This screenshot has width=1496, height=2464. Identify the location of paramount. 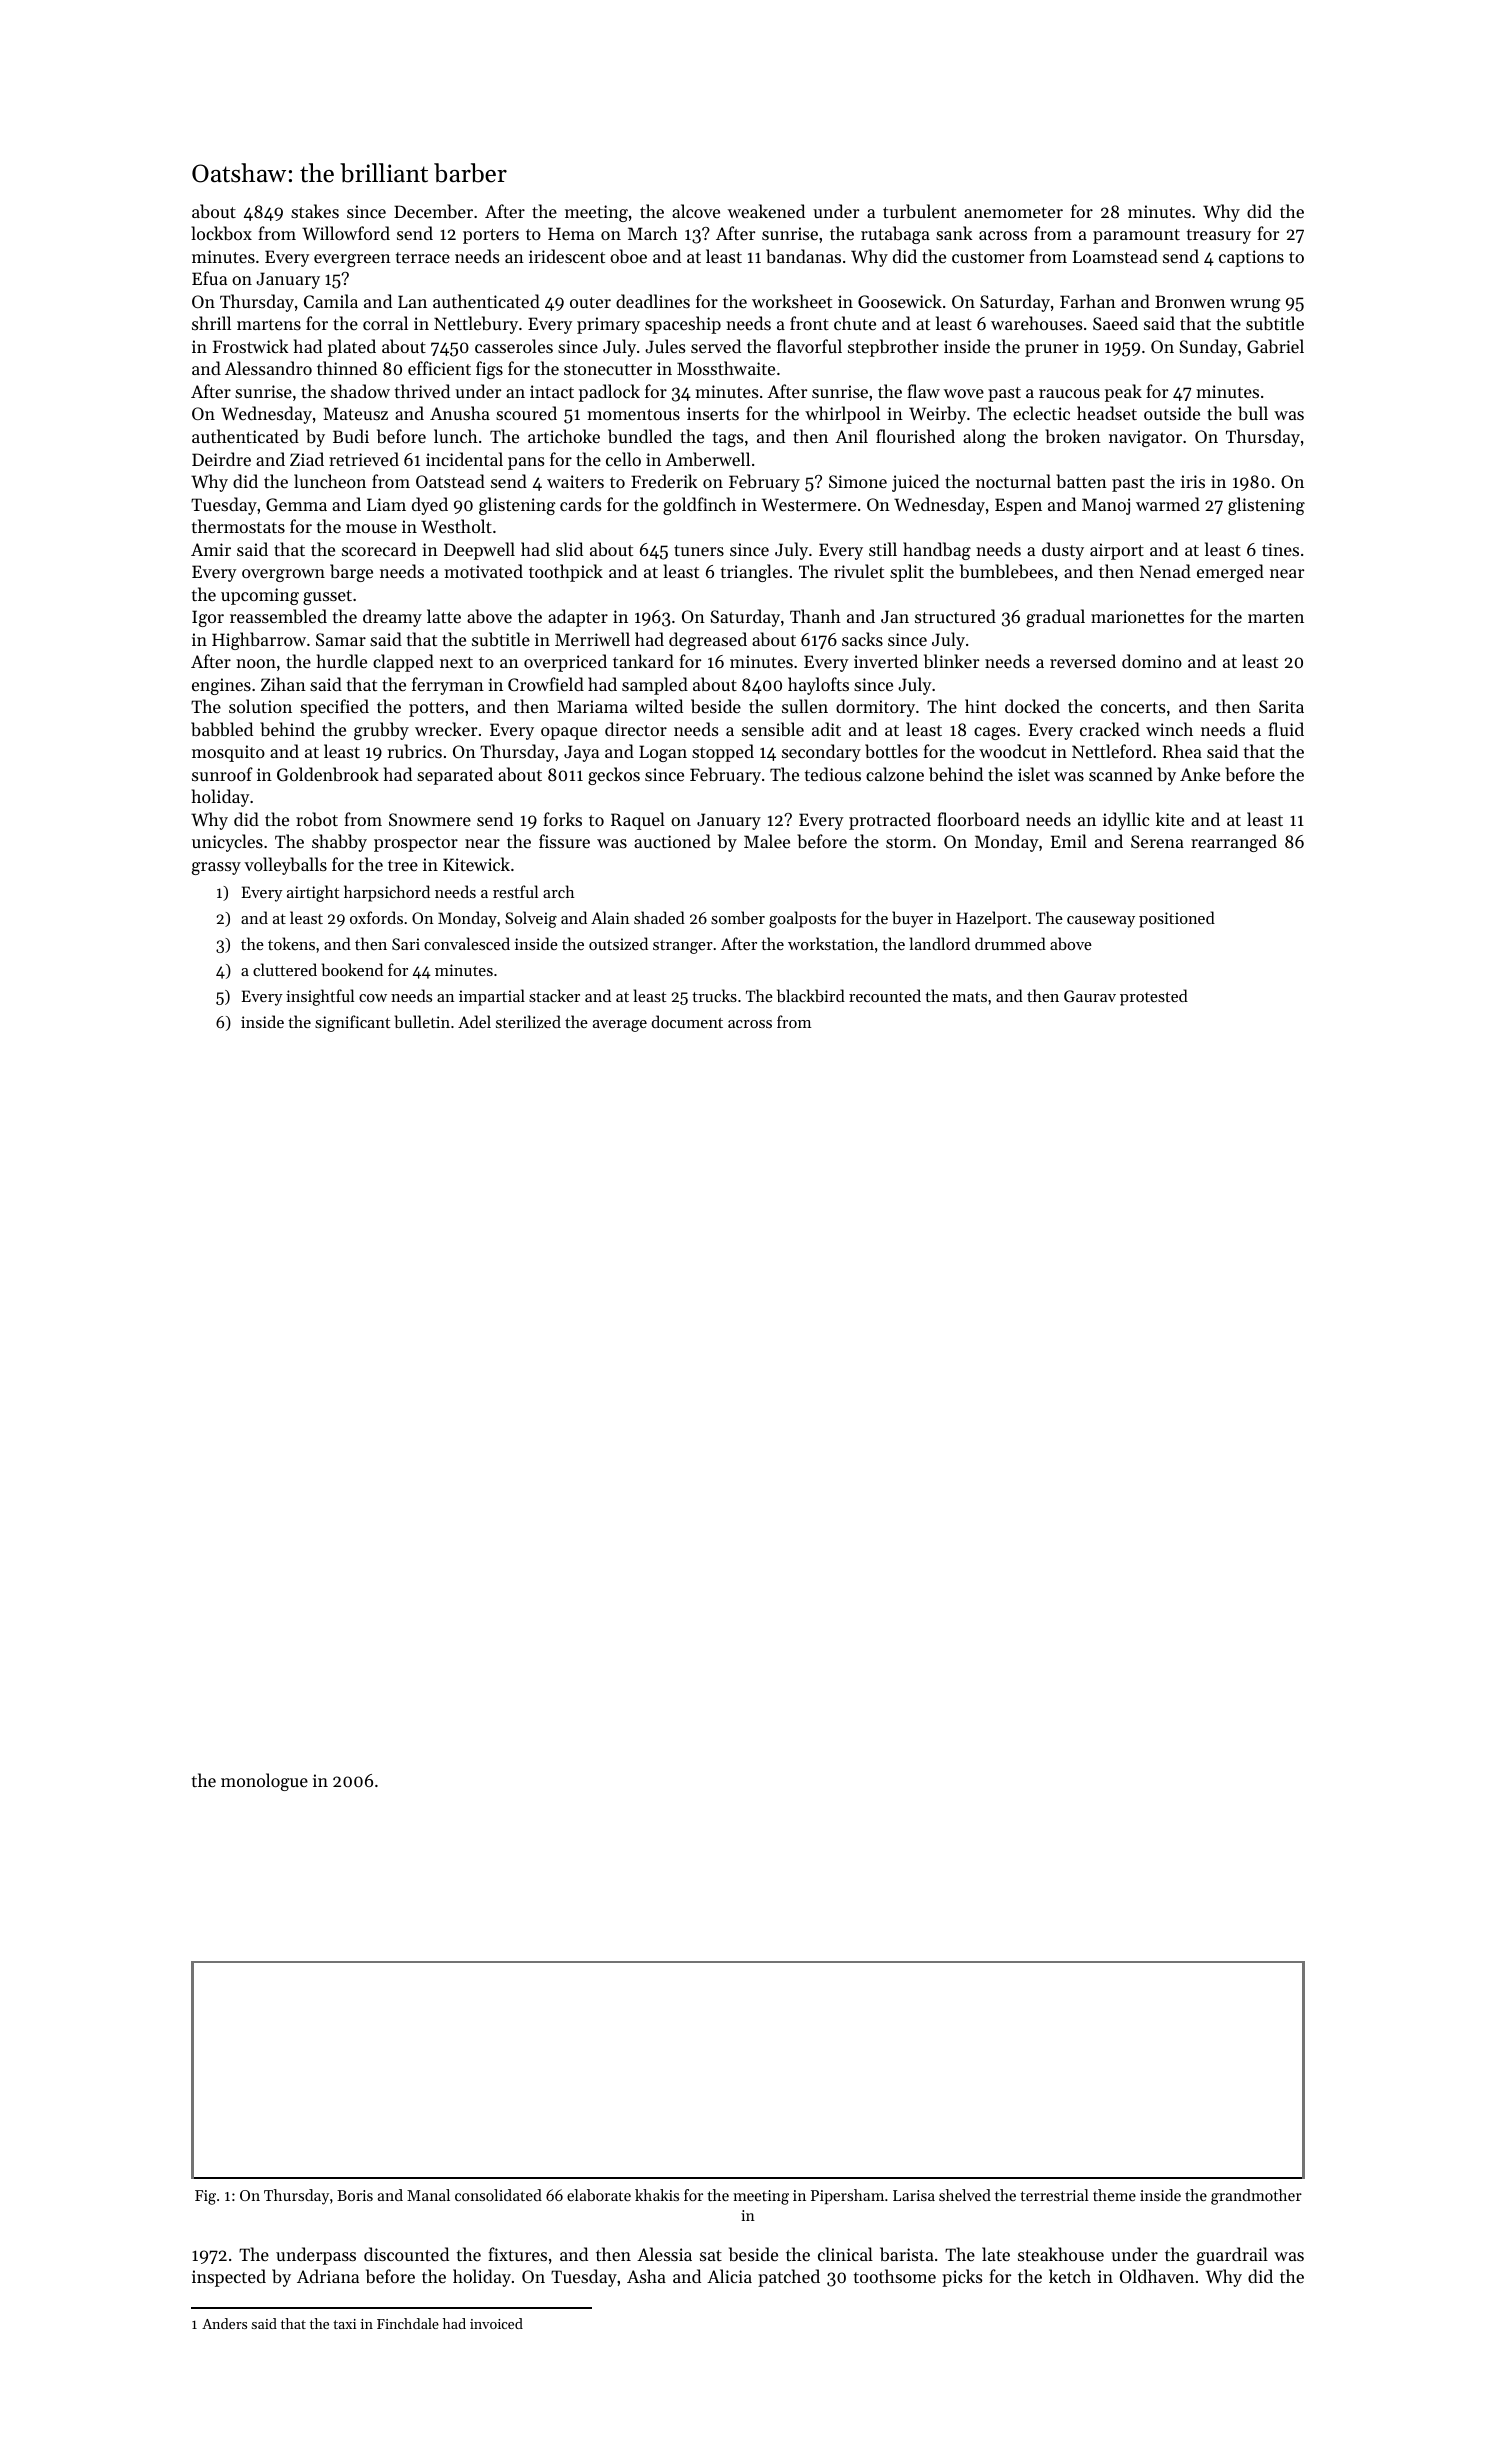
(1136, 236).
